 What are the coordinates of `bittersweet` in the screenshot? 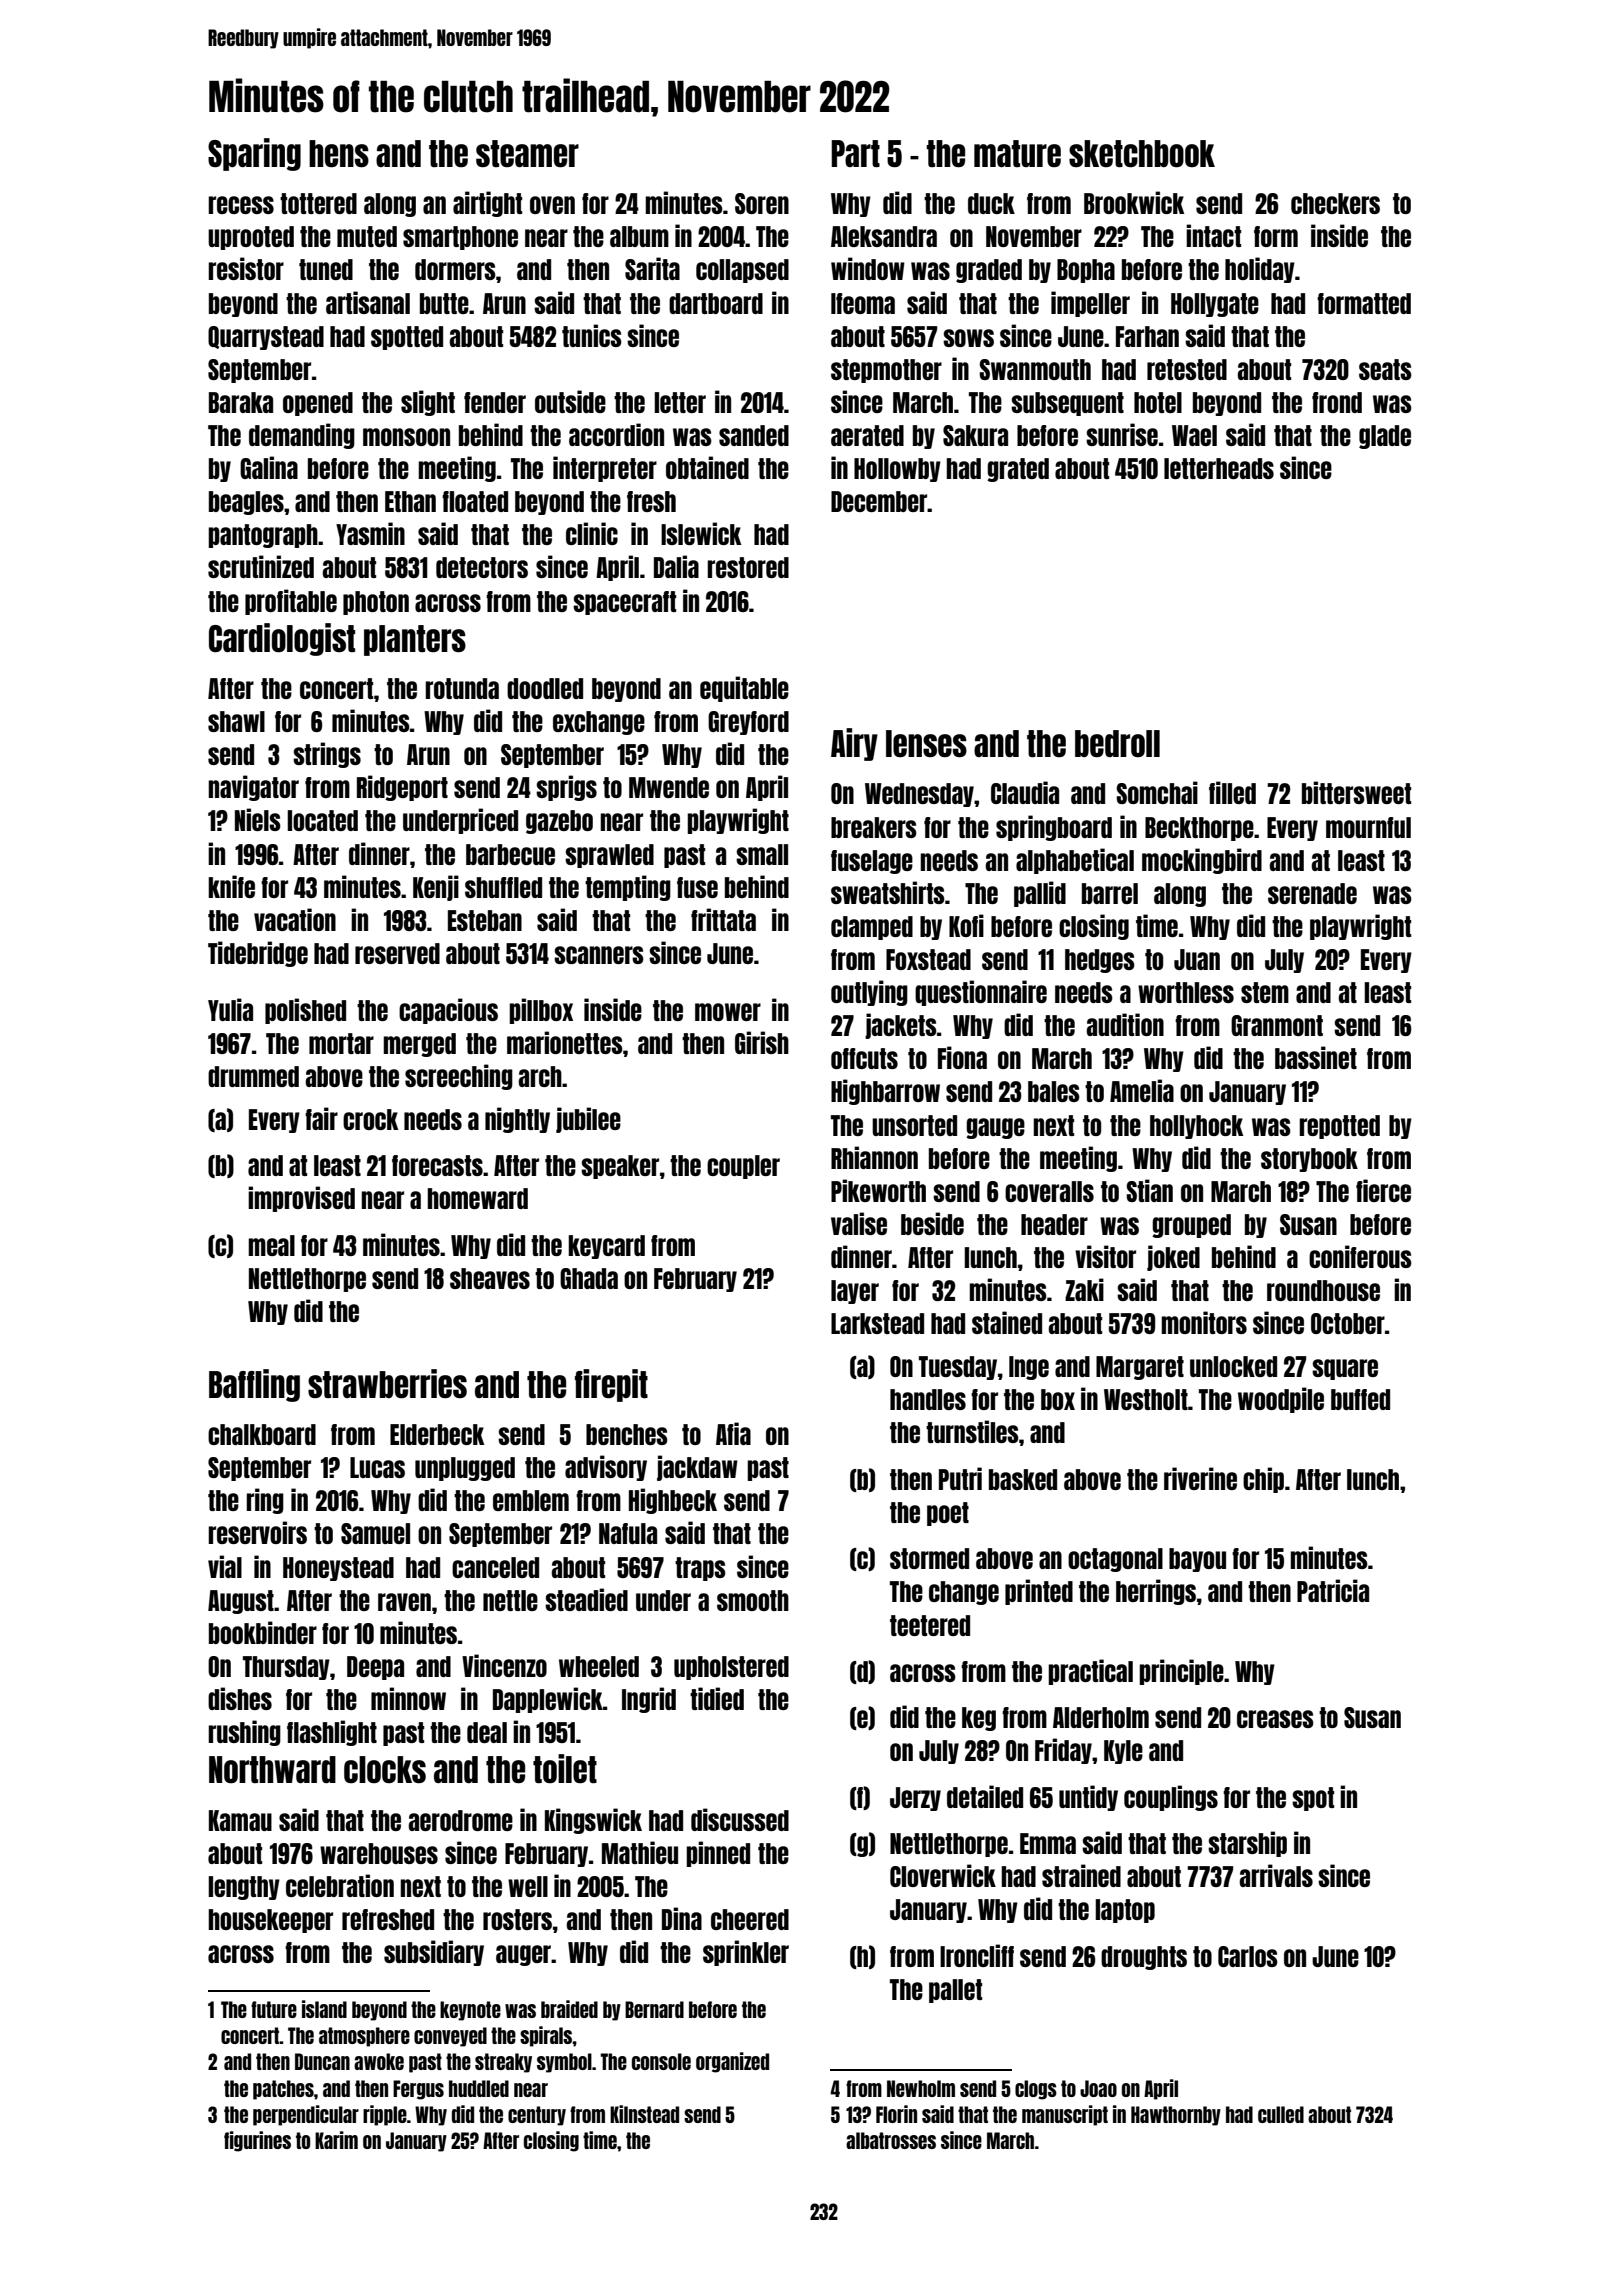 It's located at (1356, 792).
